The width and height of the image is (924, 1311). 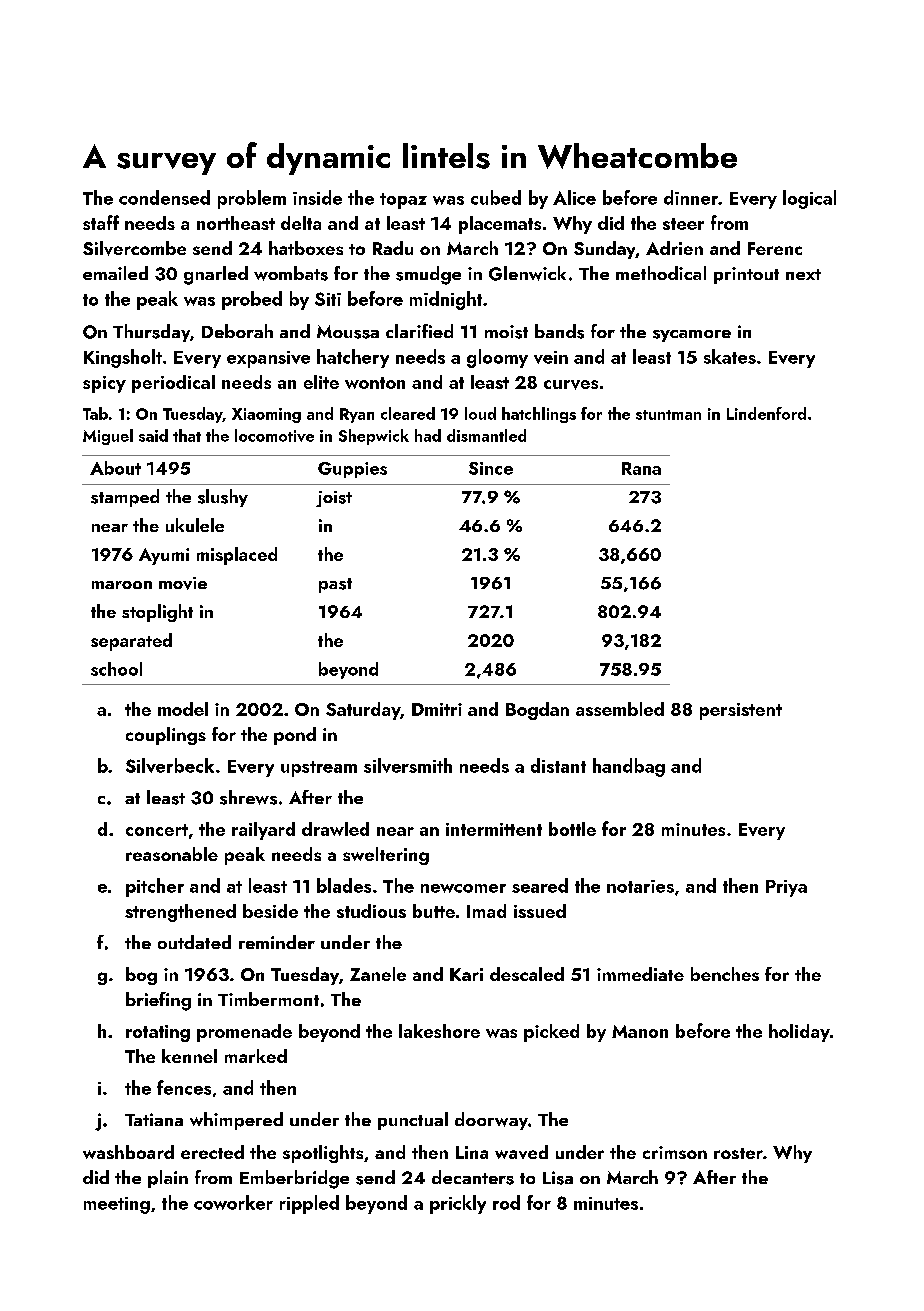 What do you see at coordinates (730, 356) in the image?
I see `skates` at bounding box center [730, 356].
